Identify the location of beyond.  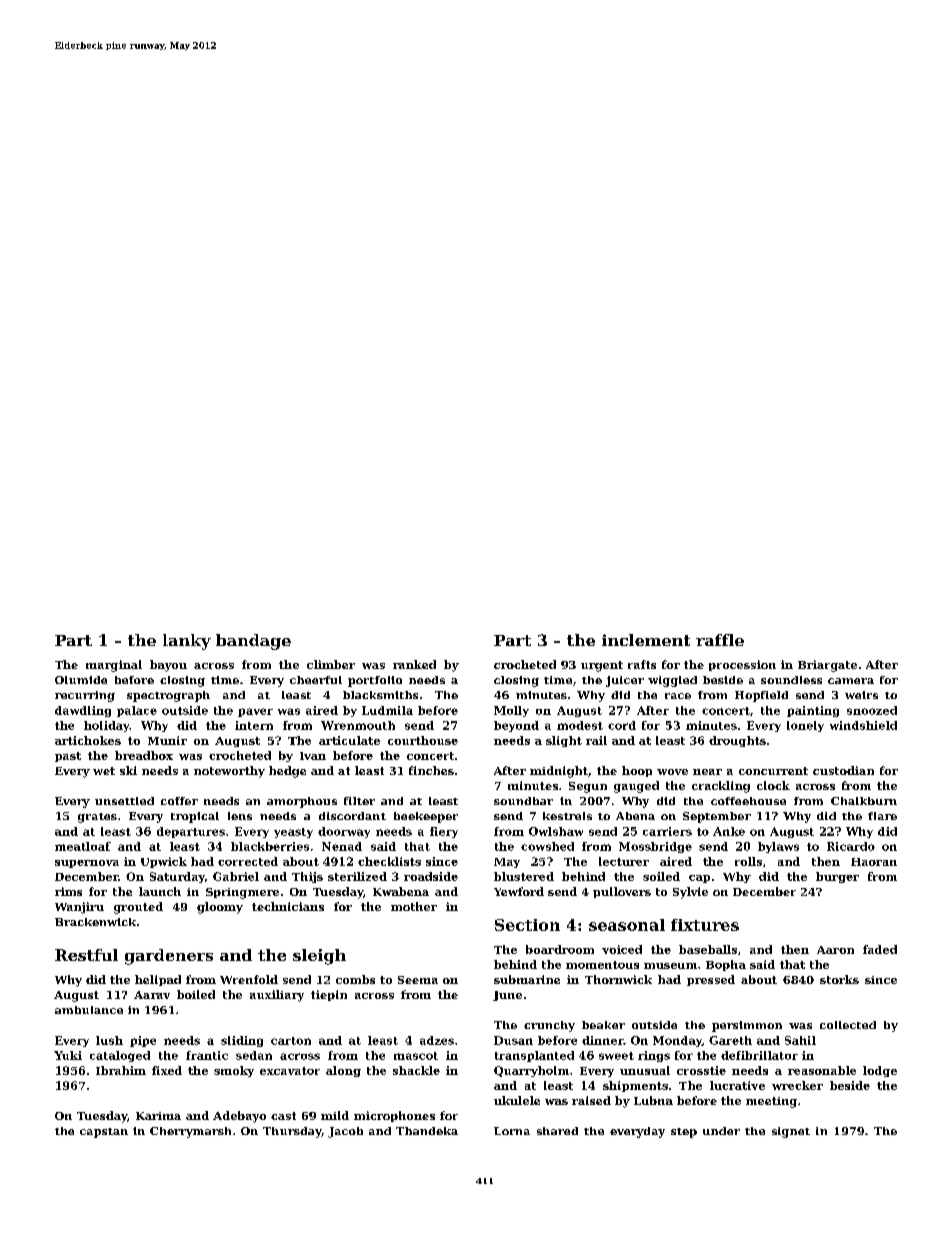
(516, 726).
